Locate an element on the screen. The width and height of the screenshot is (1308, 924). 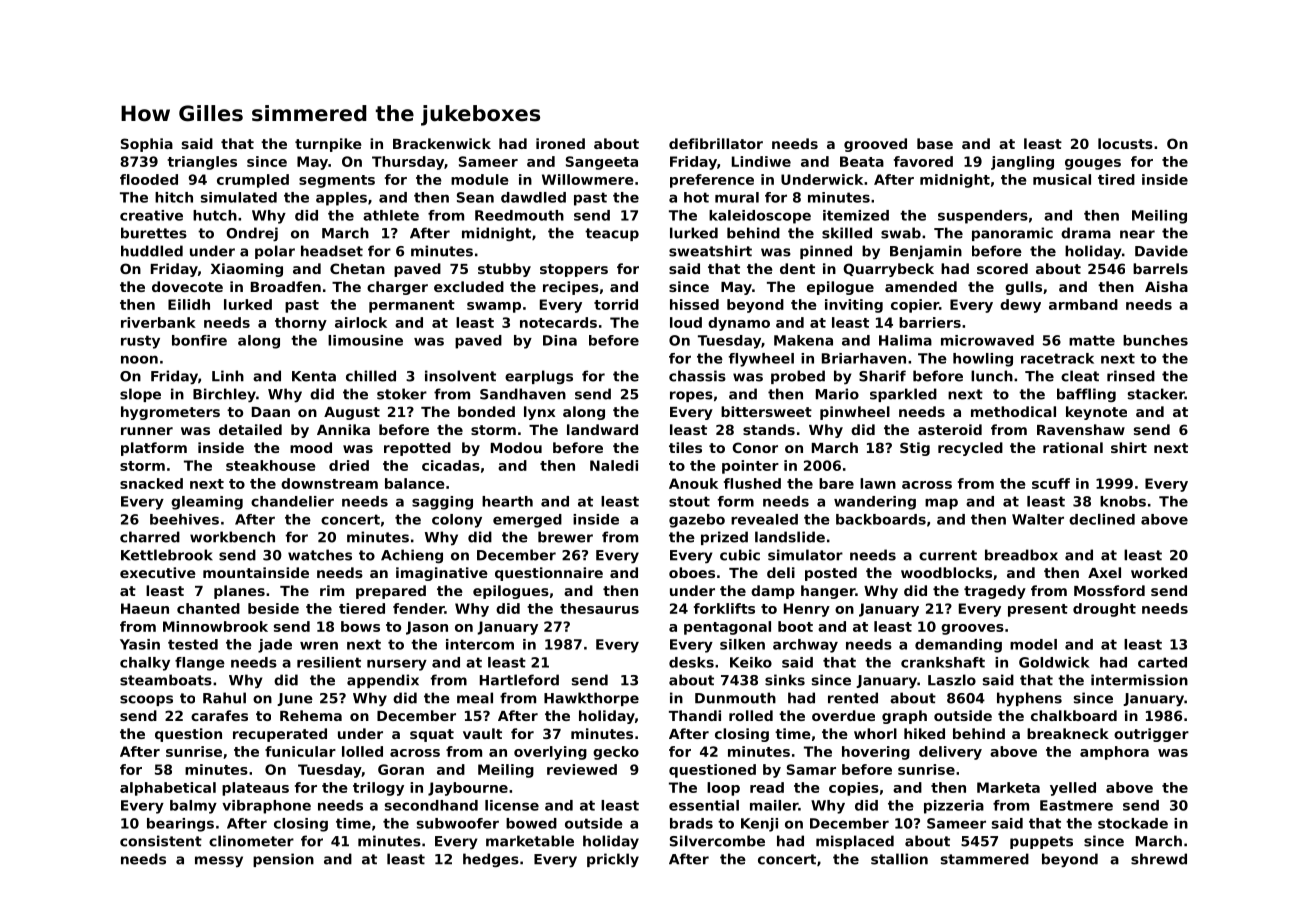
carted is located at coordinates (1162, 662).
